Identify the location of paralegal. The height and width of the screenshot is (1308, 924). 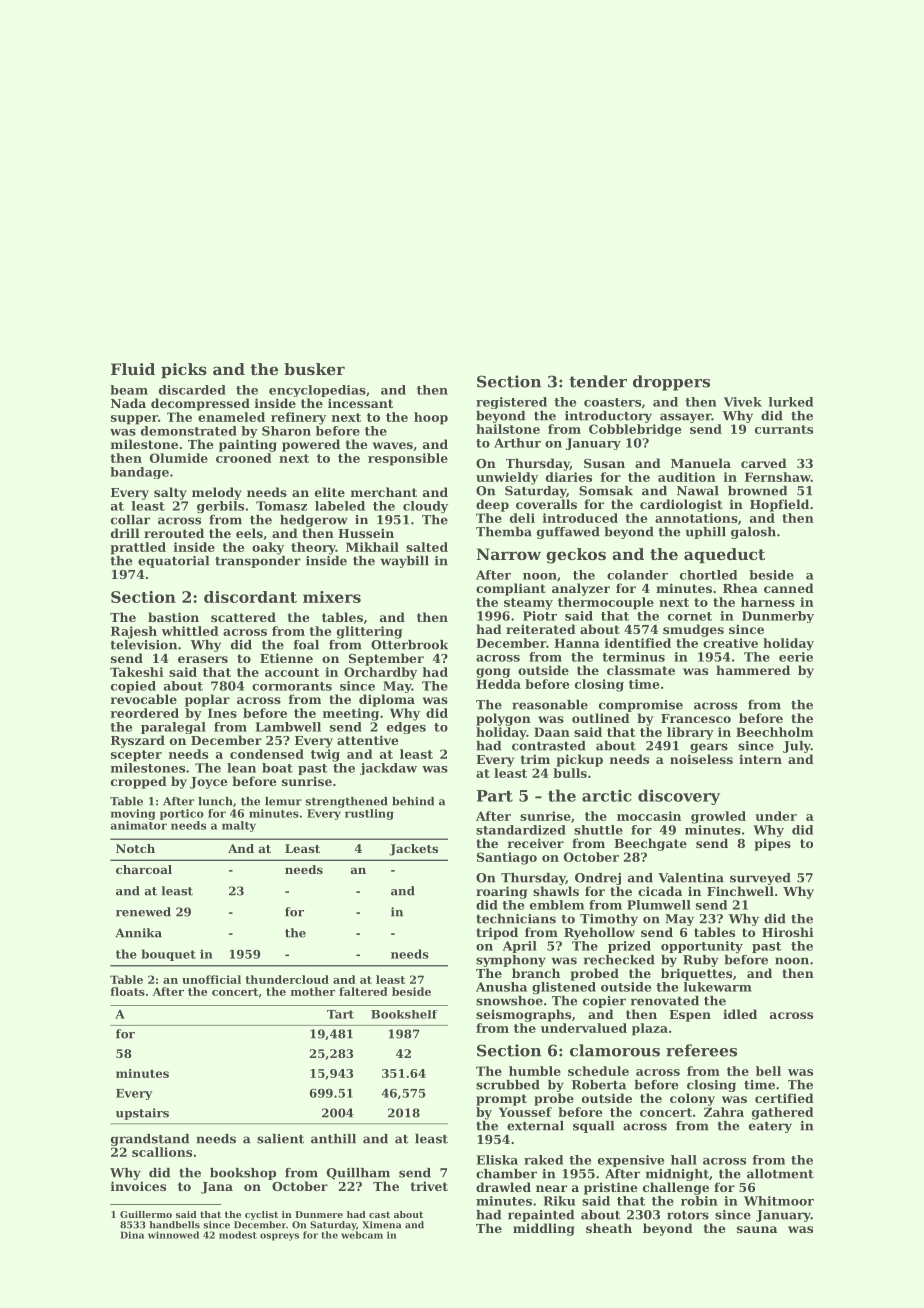
(173, 728).
